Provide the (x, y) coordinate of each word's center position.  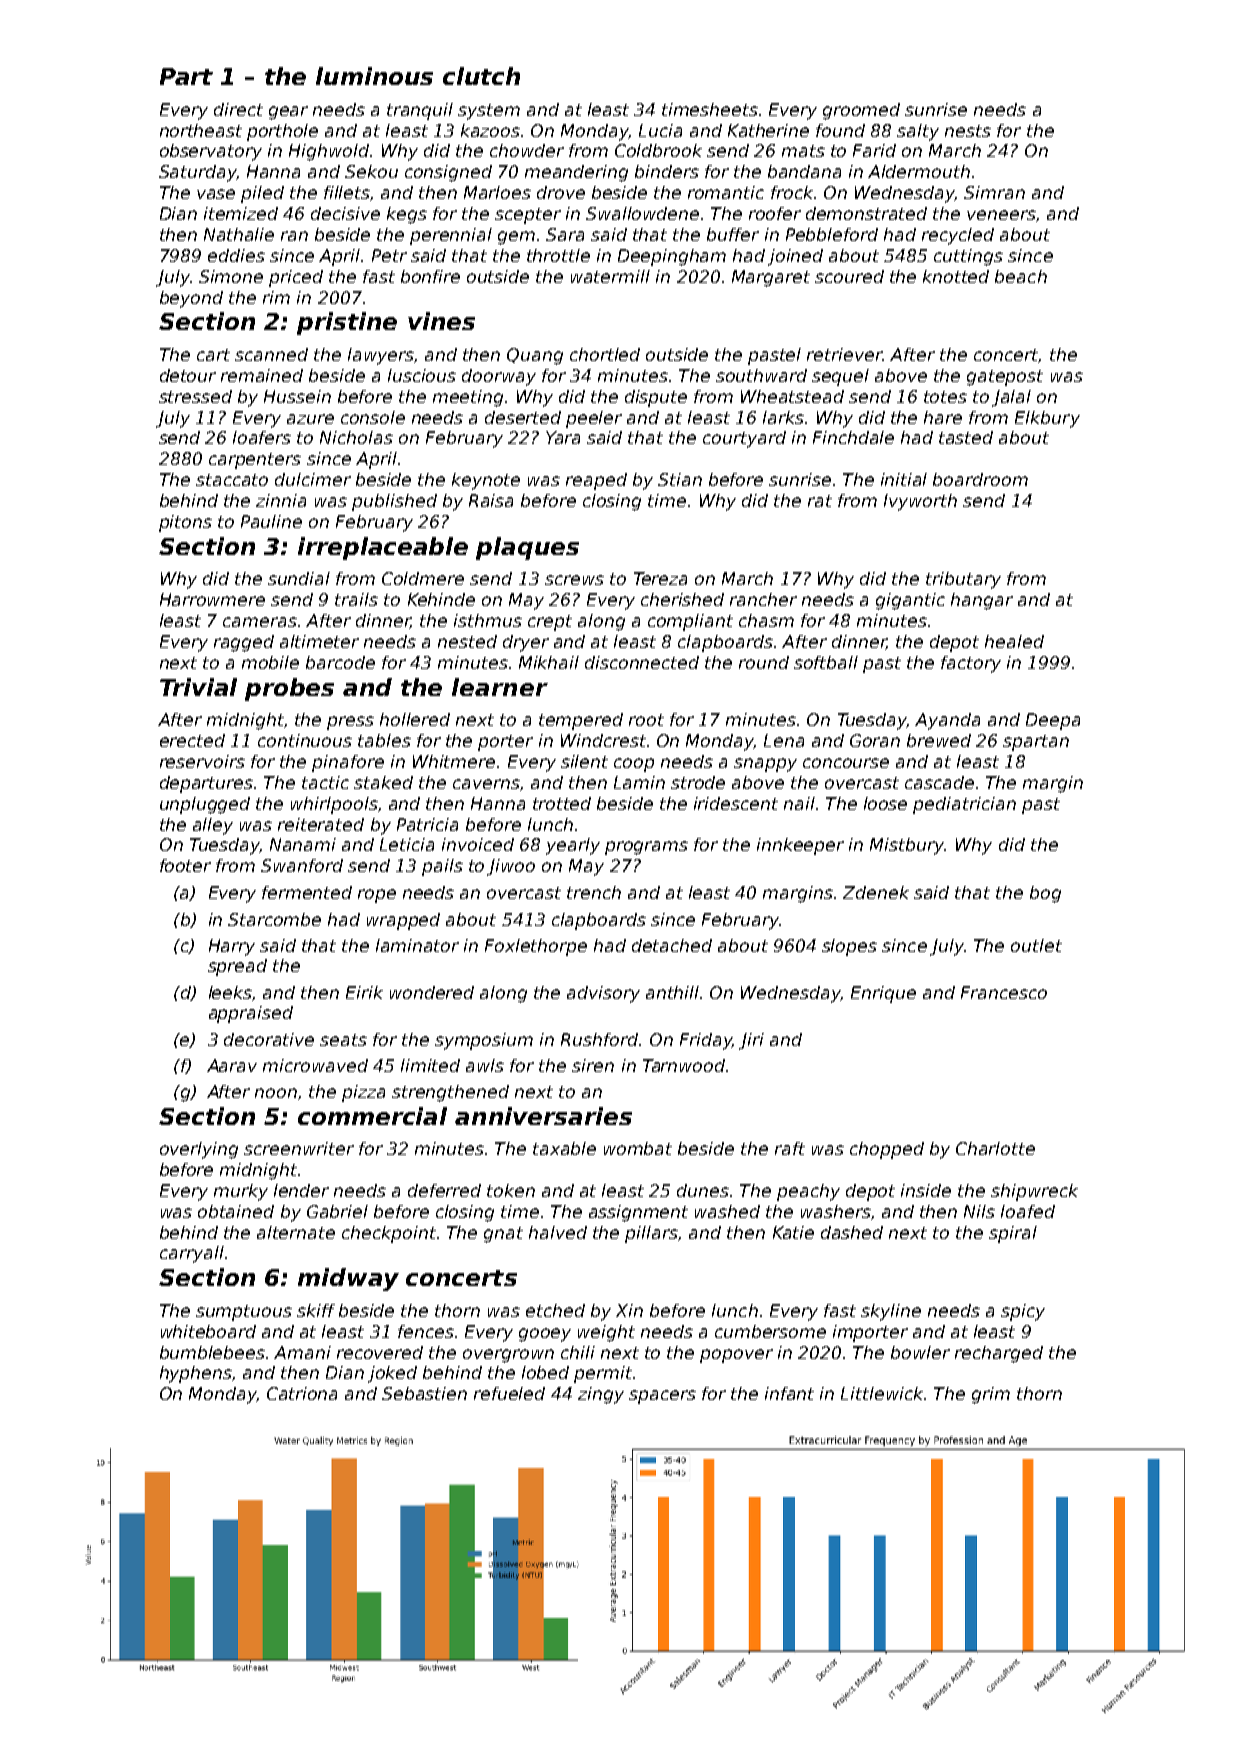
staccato (232, 480)
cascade (939, 782)
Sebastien (424, 1393)
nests (968, 131)
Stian (680, 479)
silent (584, 761)
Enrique (883, 994)
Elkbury (1047, 419)
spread (237, 967)
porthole (282, 132)
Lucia (660, 130)
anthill (672, 992)
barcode (340, 662)
